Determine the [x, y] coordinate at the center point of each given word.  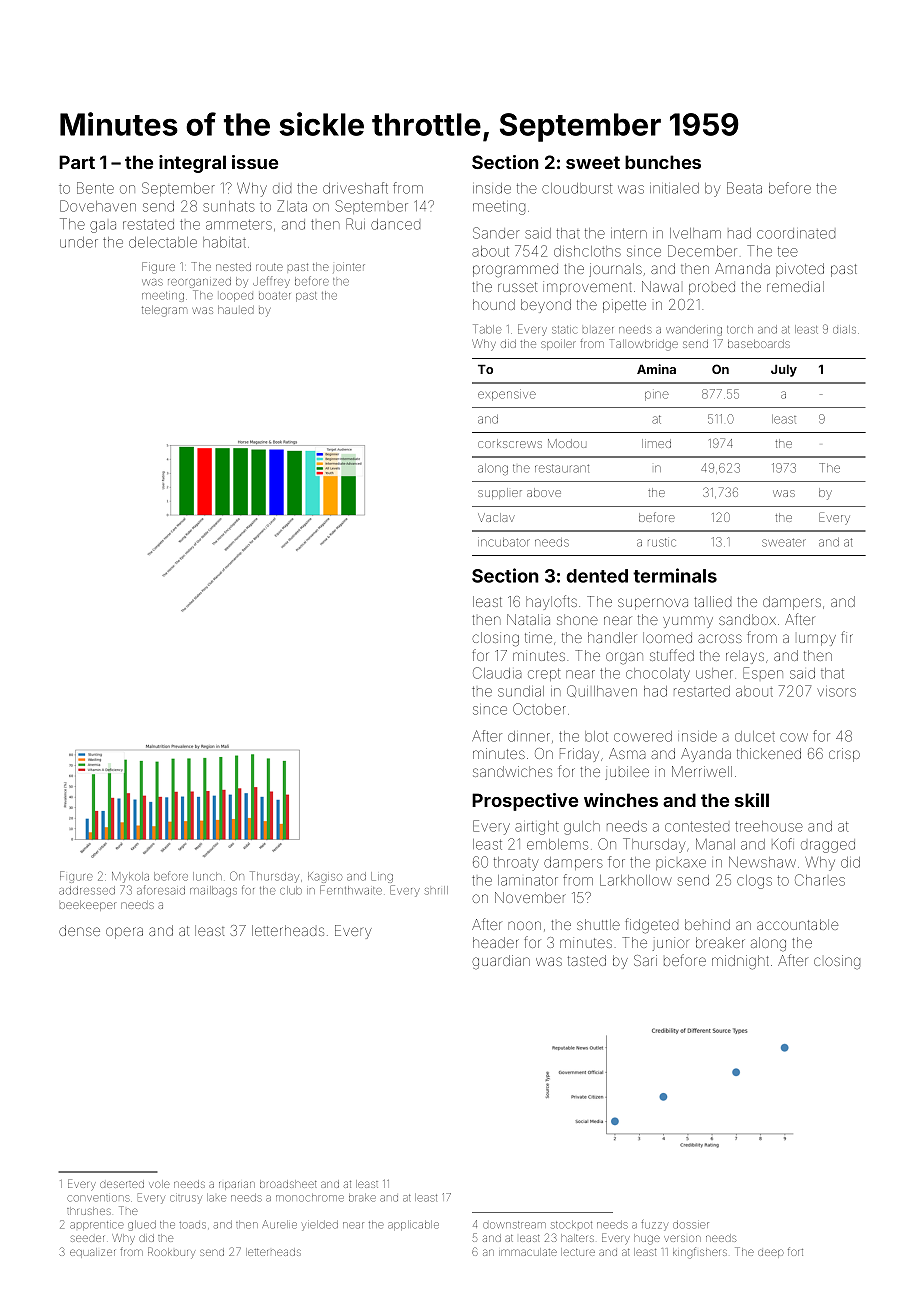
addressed [87, 890]
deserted [122, 1184]
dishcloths [587, 251]
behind [707, 924]
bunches [663, 162]
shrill [436, 890]
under [79, 242]
